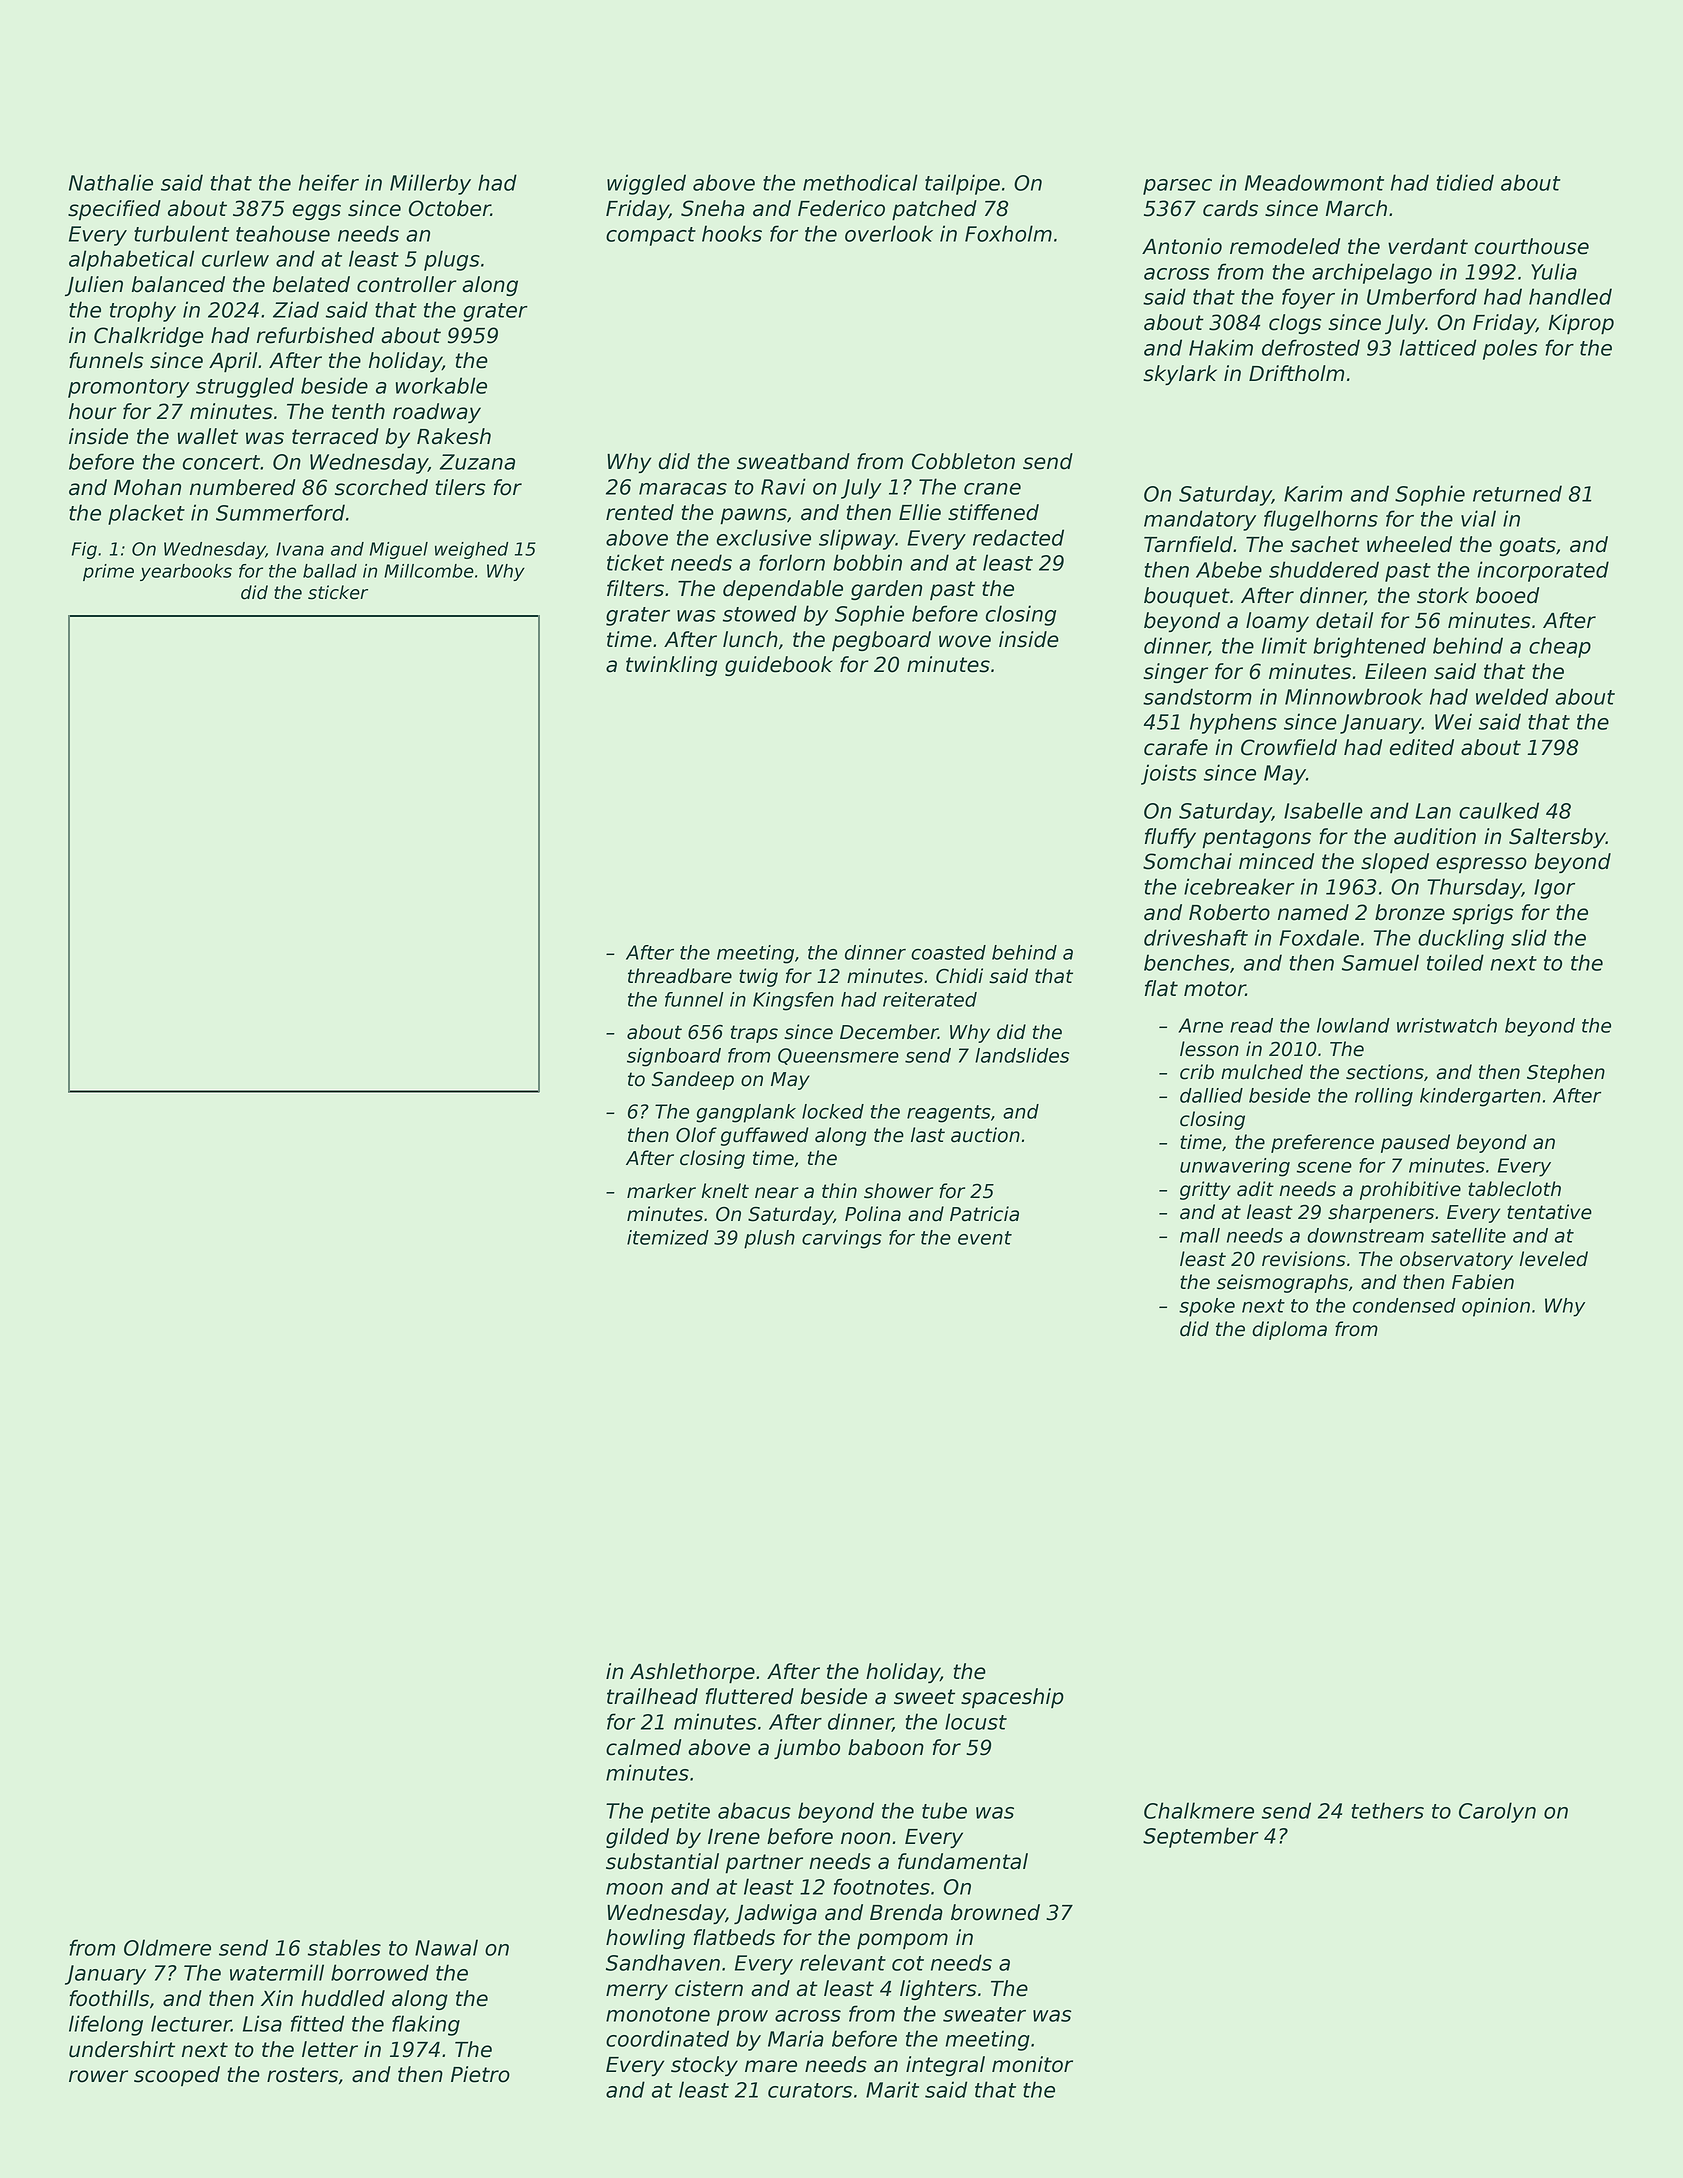 This screenshot has height=2178, width=1683. Describe the element at coordinates (643, 1747) in the screenshot. I see `calmed` at that location.
